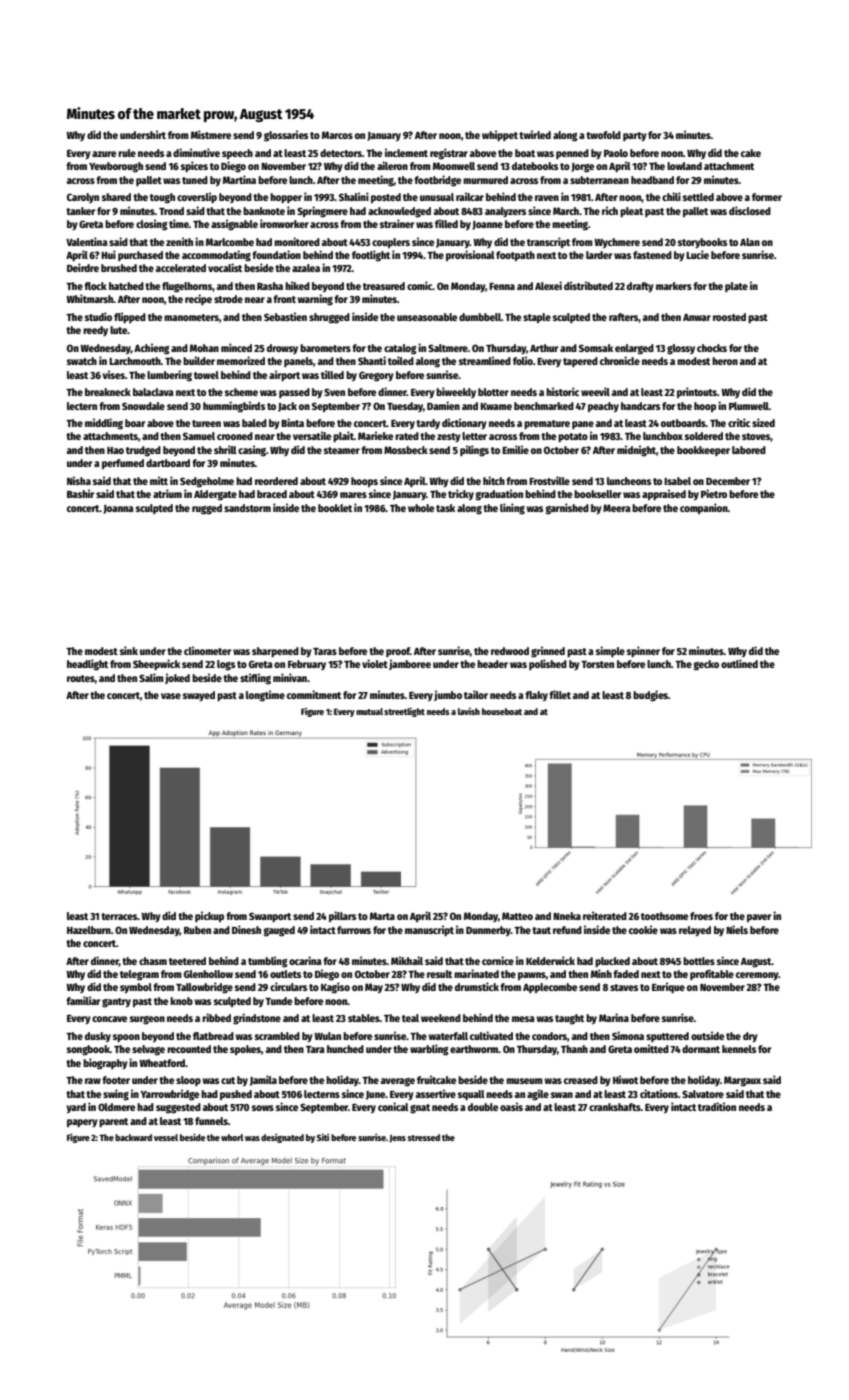 The width and height of the page is (849, 1400). I want to click on sharpened, so click(275, 652).
